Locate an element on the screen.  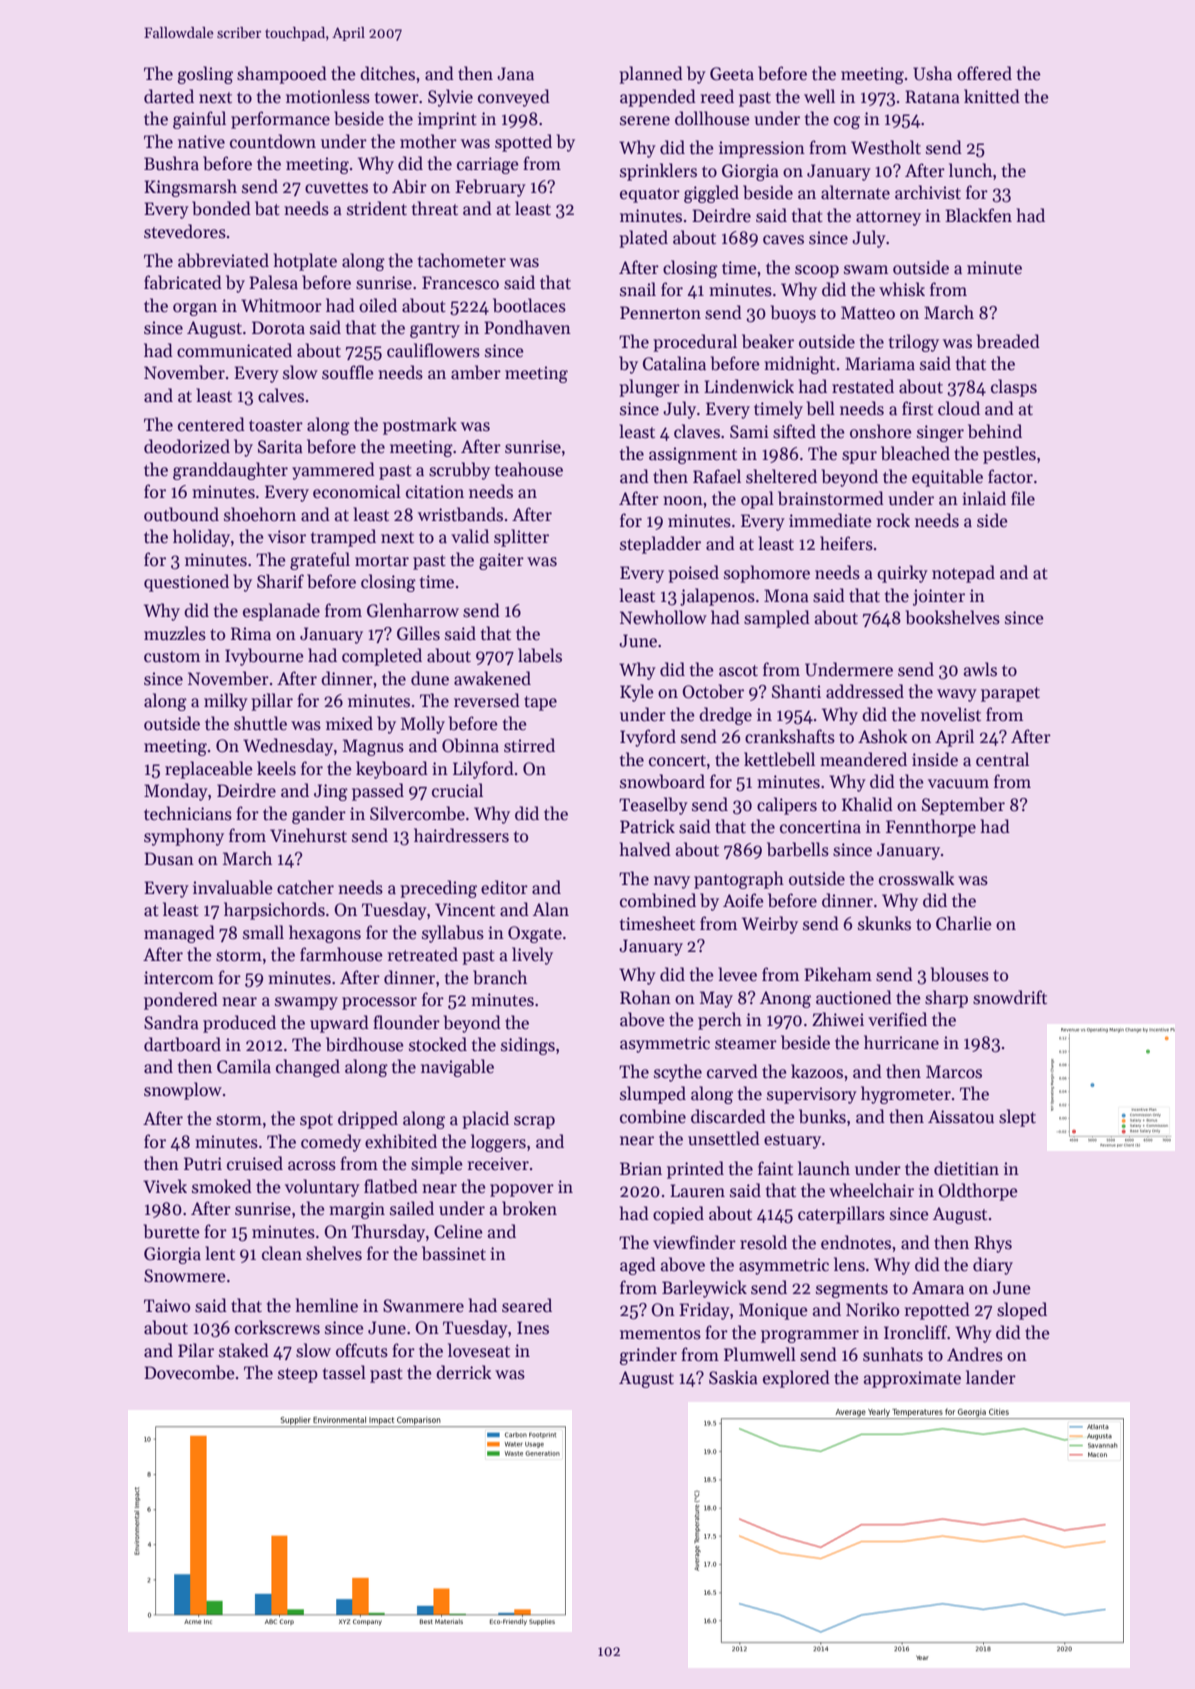
derrick is located at coordinates (464, 1372).
